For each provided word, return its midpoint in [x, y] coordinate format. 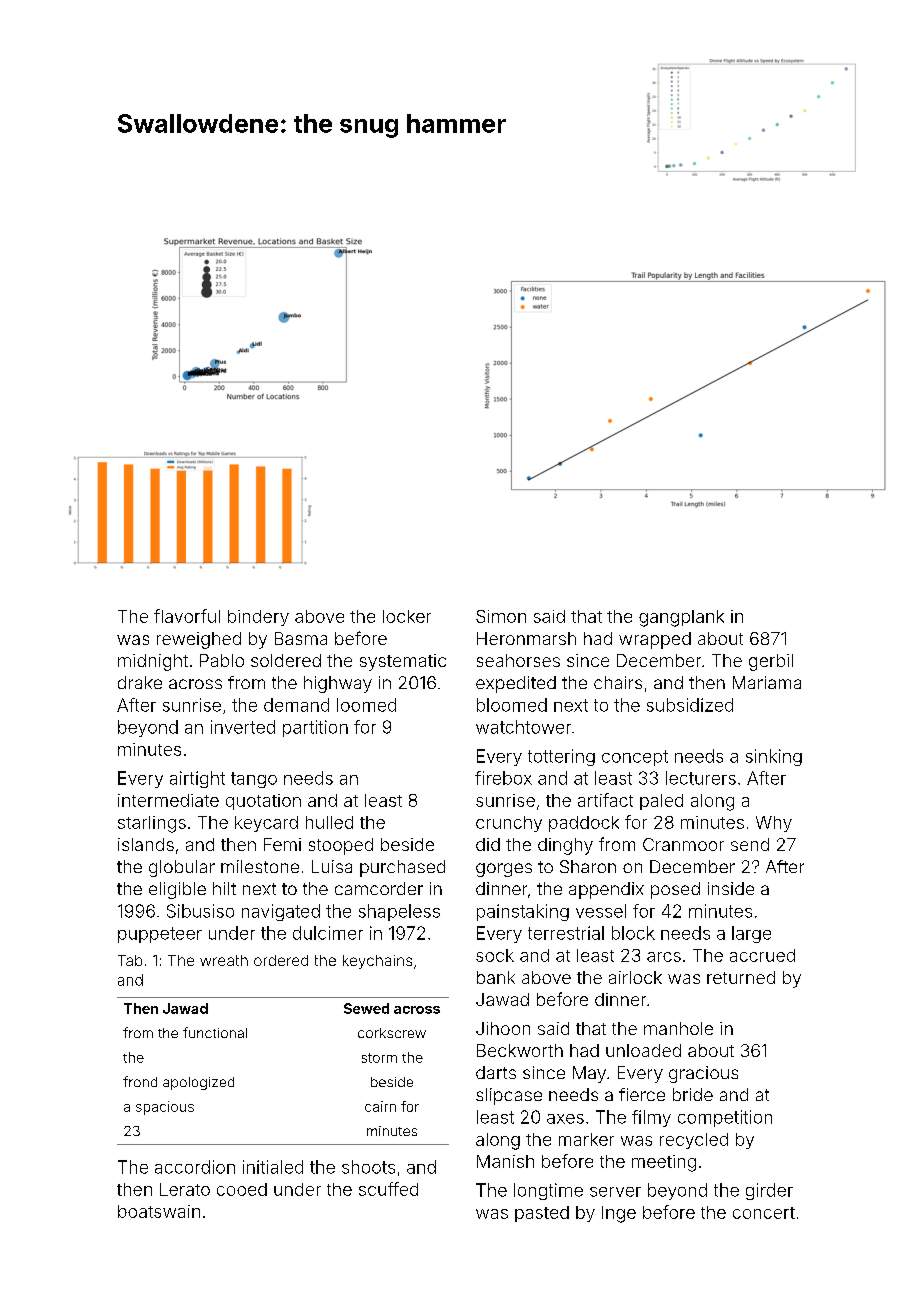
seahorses [518, 660]
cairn [380, 1106]
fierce [642, 1094]
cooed [242, 1189]
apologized [198, 1083]
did [488, 844]
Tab [130, 960]
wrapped [655, 640]
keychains [377, 962]
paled [661, 802]
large [751, 934]
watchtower [523, 727]
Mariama [767, 682]
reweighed [199, 640]
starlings [152, 824]
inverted [243, 727]
